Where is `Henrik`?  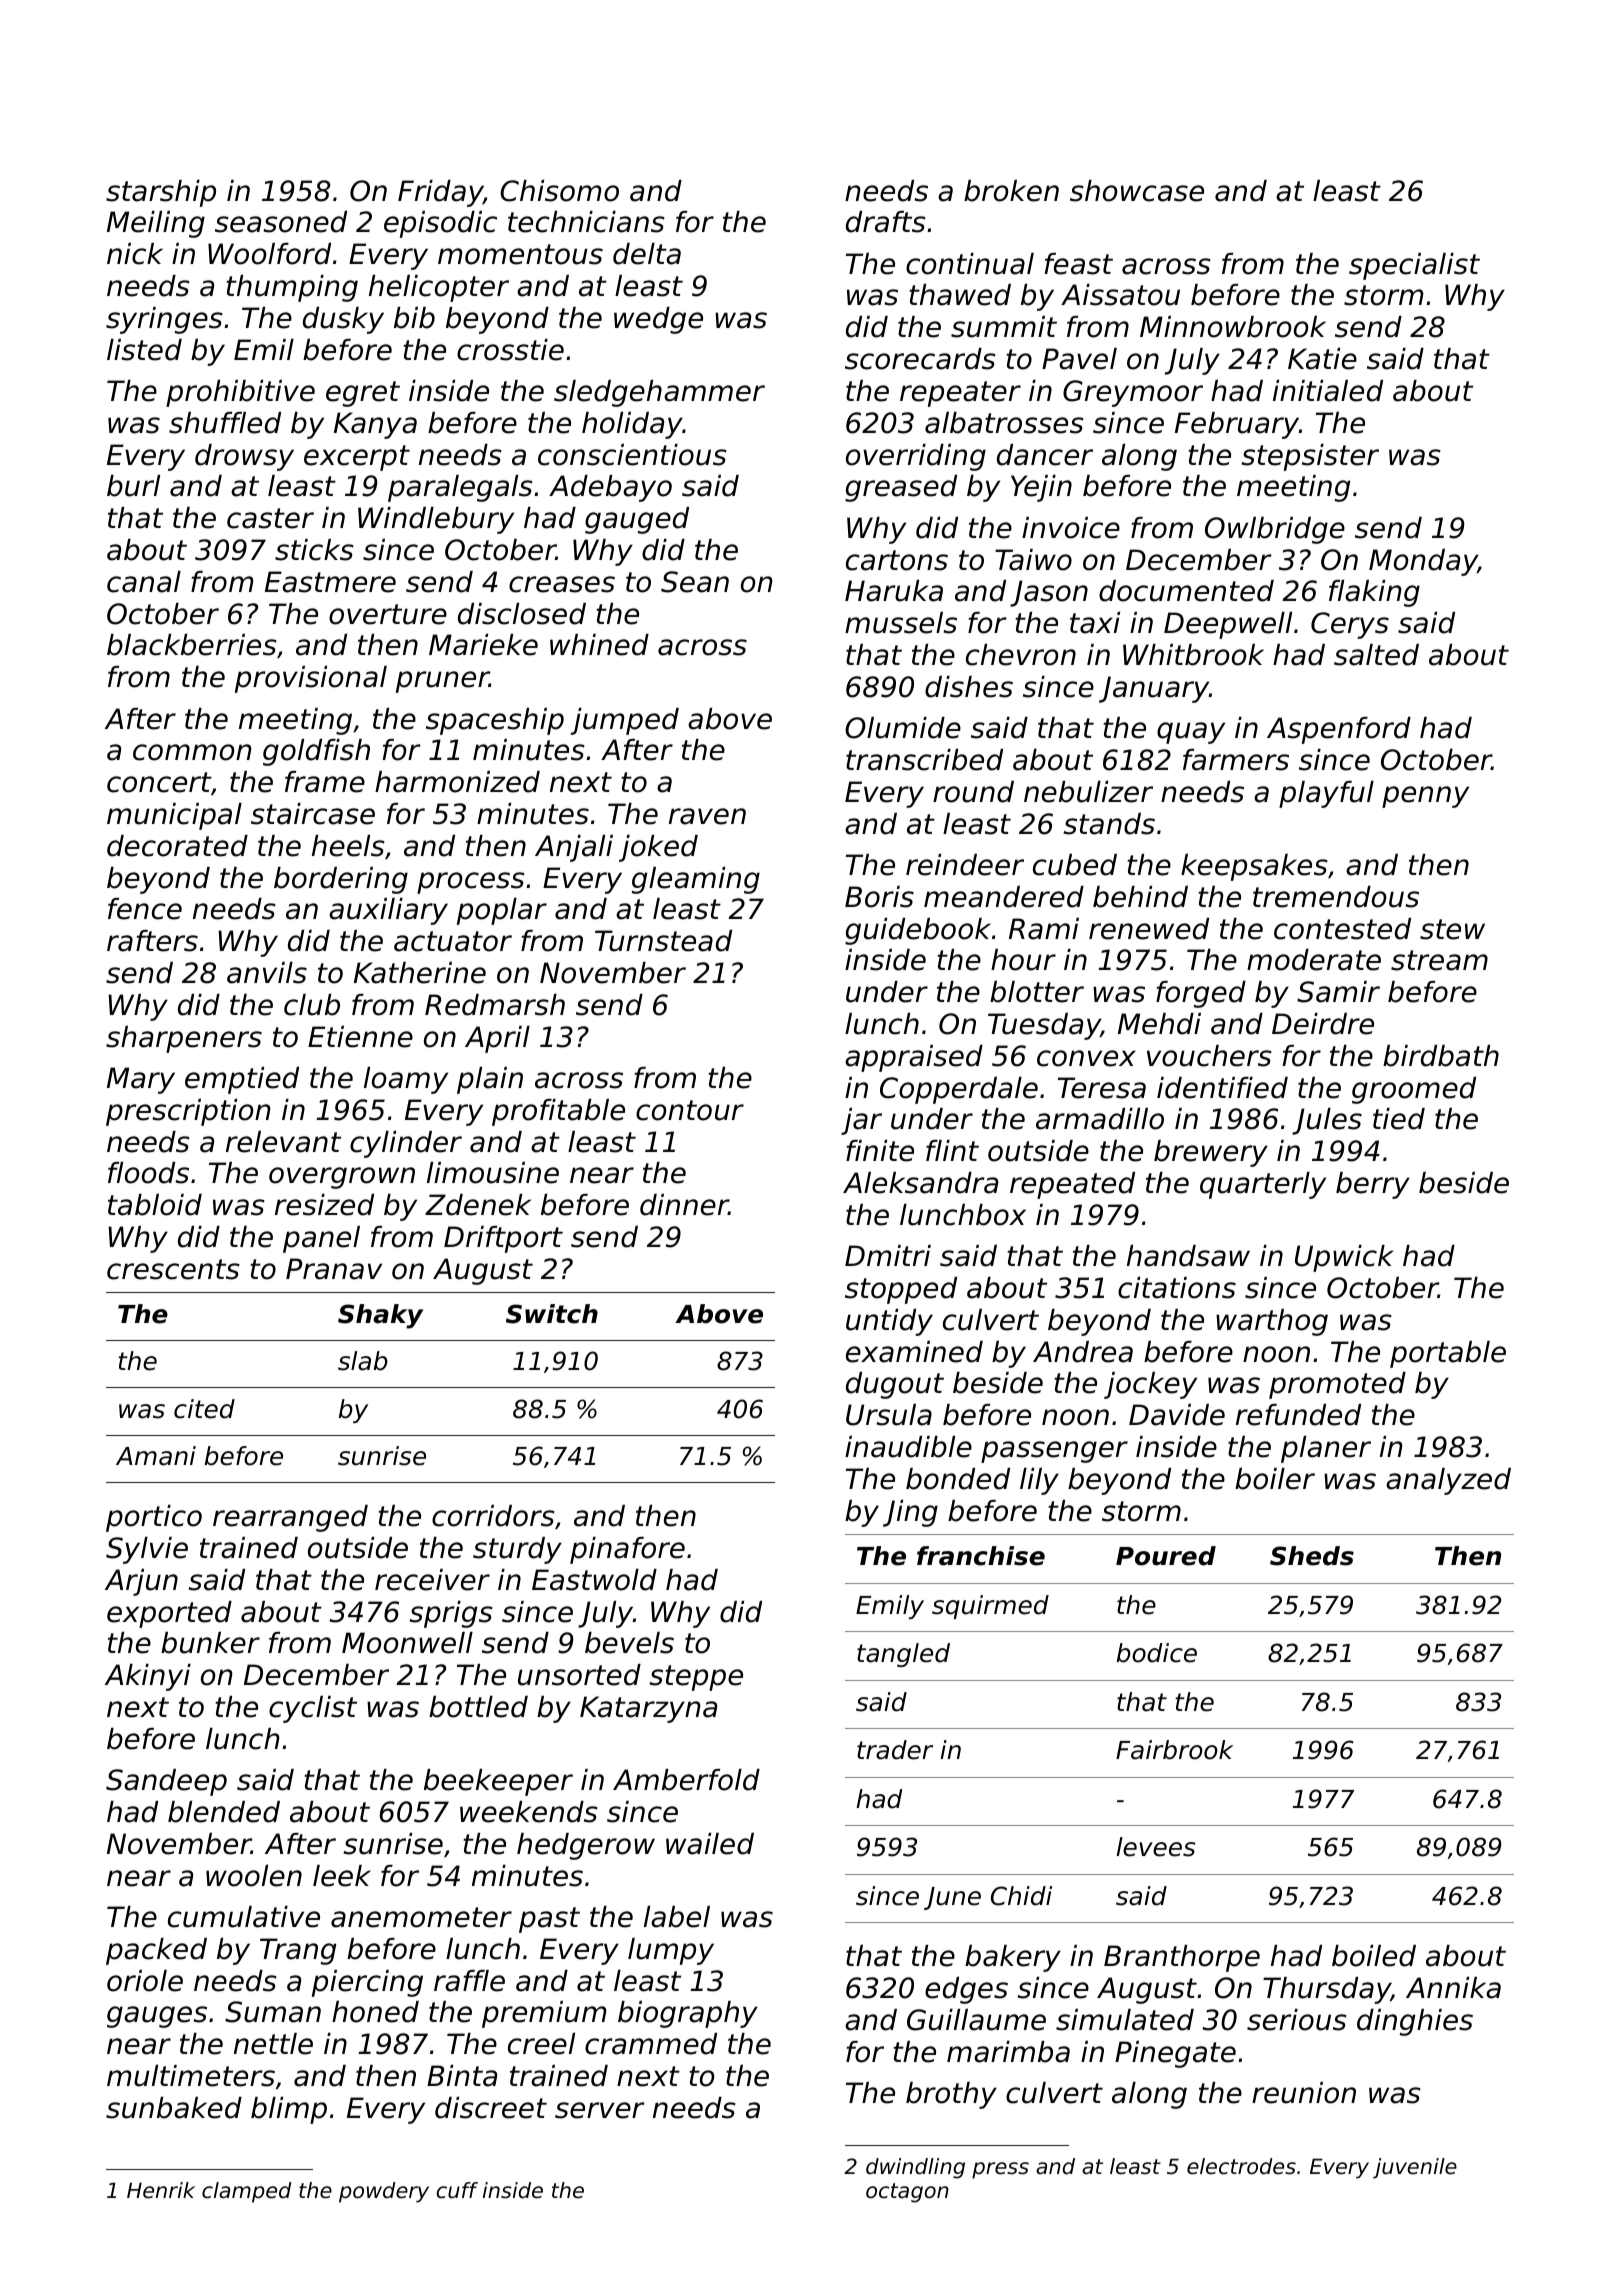
Henrik is located at coordinates (161, 2190).
